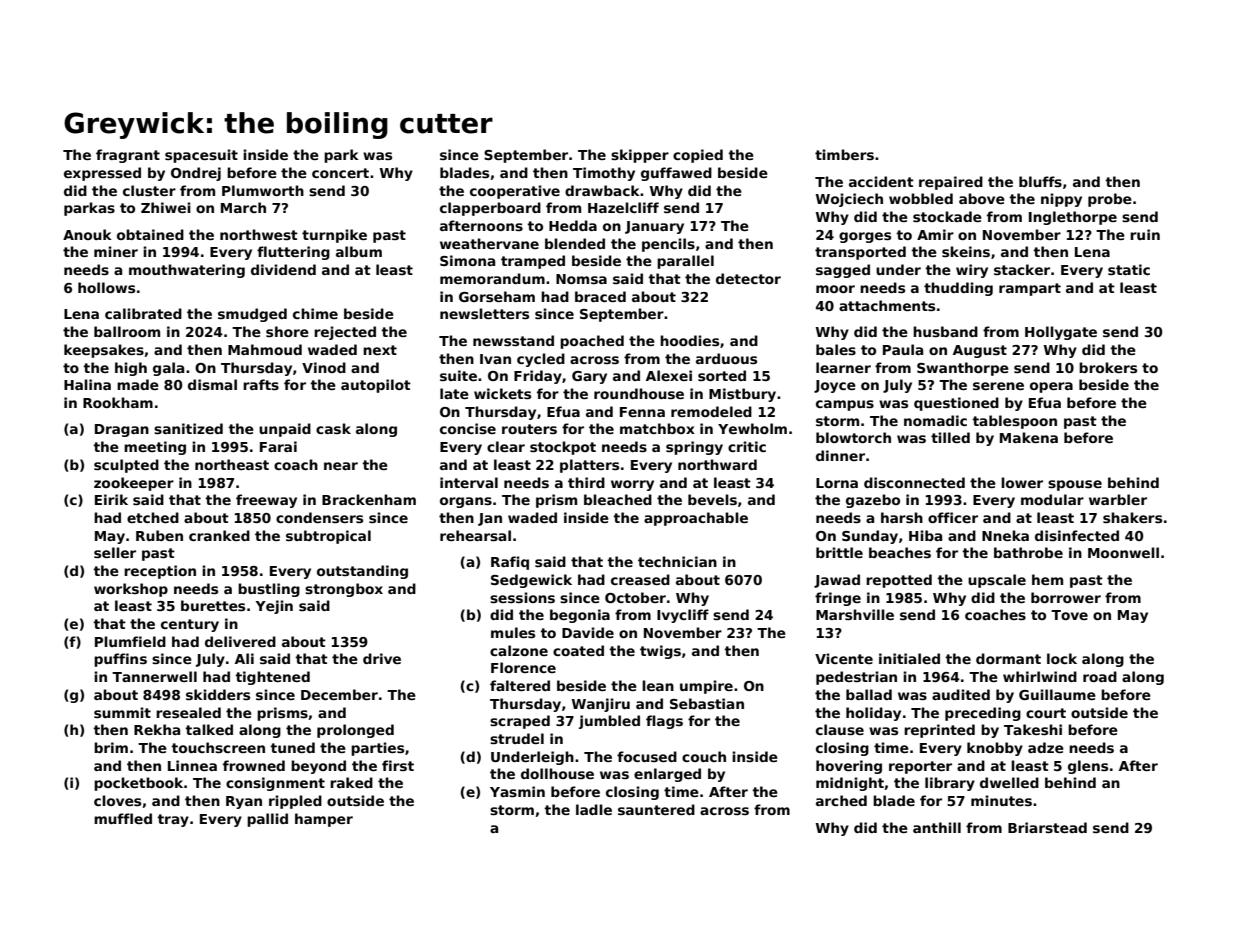 The image size is (1233, 952). Describe the element at coordinates (667, 775) in the screenshot. I see `enlarged` at that location.
